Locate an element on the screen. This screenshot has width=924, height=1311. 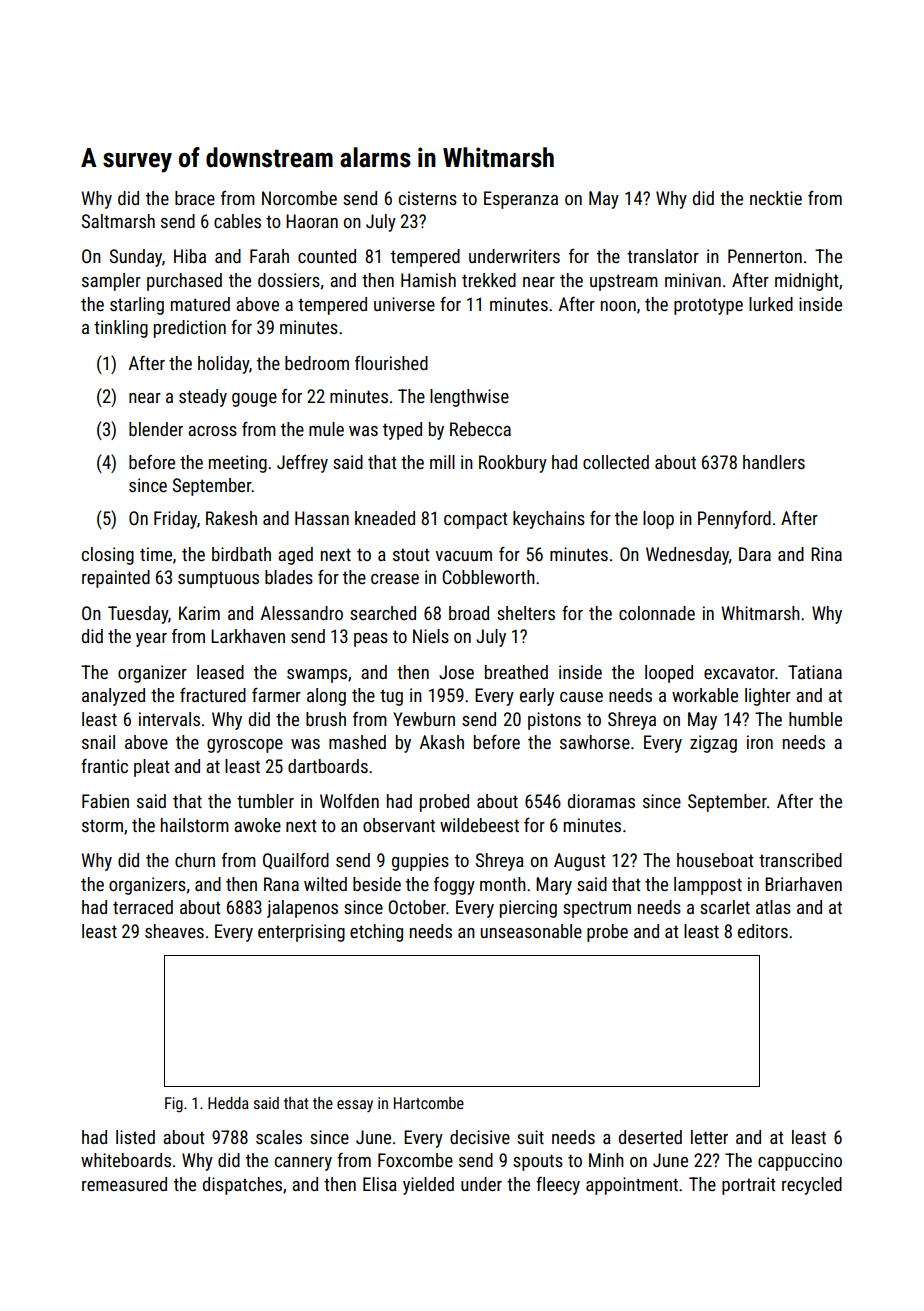
repainted is located at coordinates (116, 579).
